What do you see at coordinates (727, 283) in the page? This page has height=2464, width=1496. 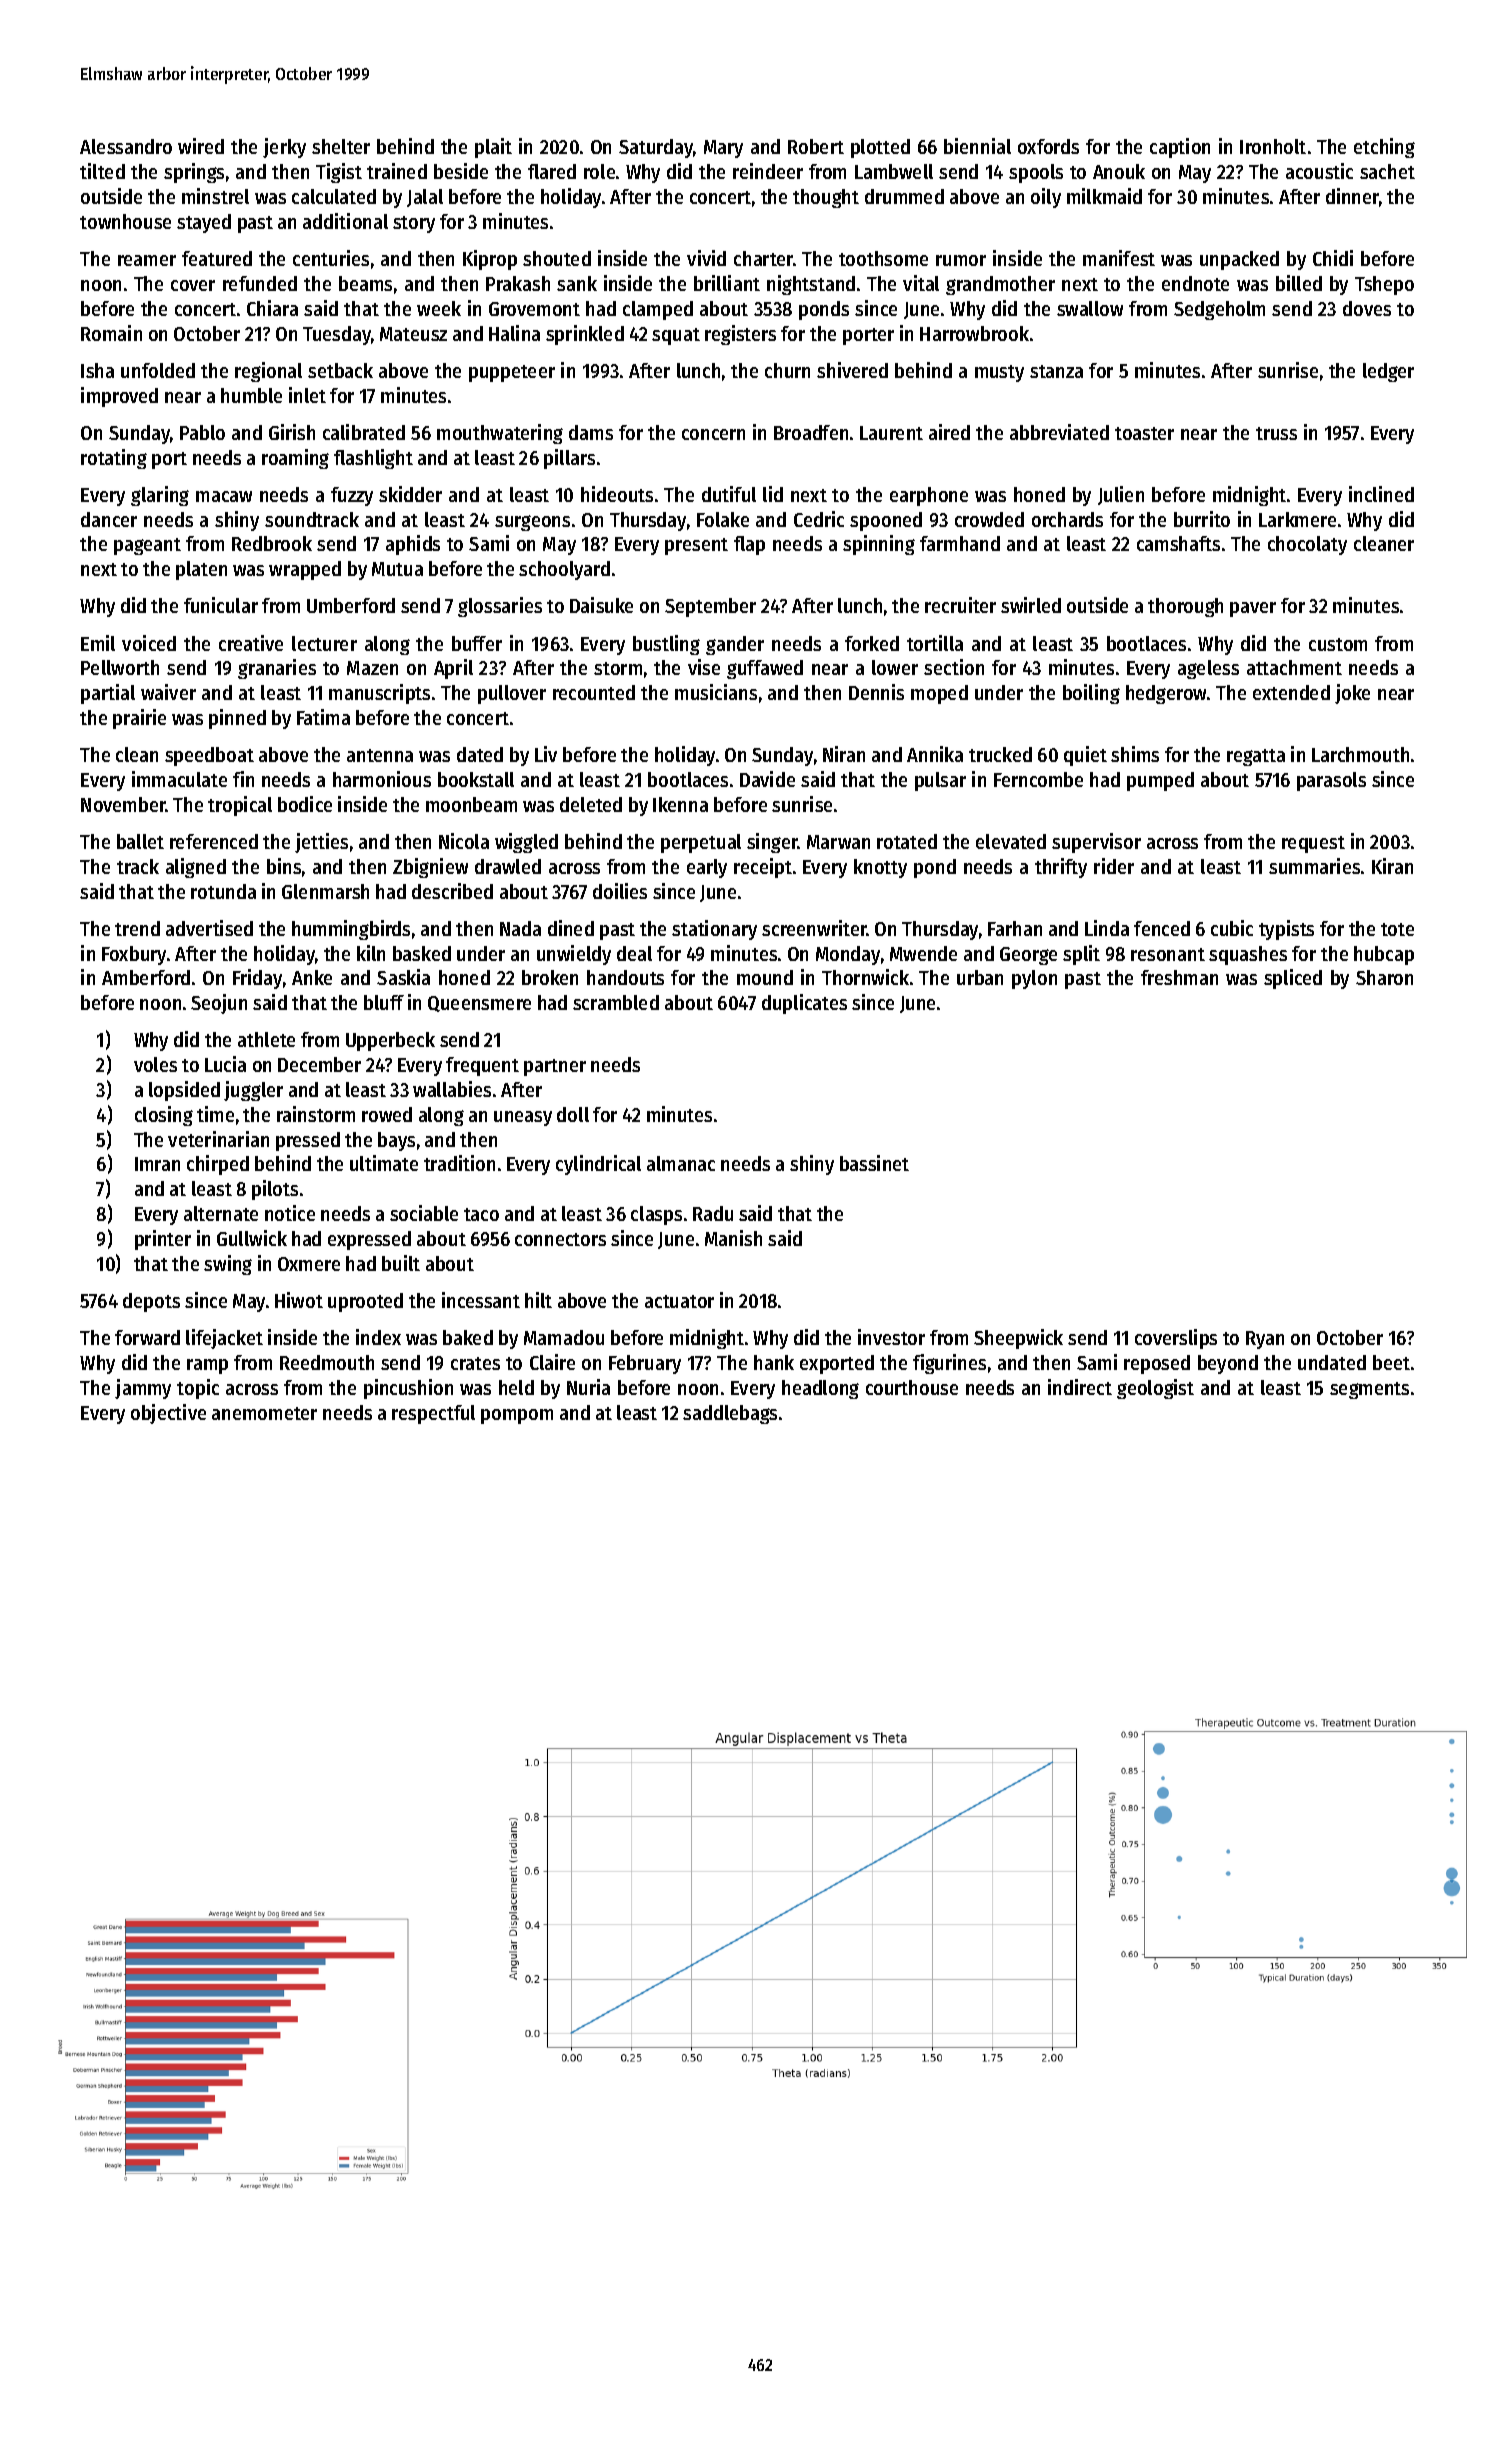 I see `brilliant` at bounding box center [727, 283].
